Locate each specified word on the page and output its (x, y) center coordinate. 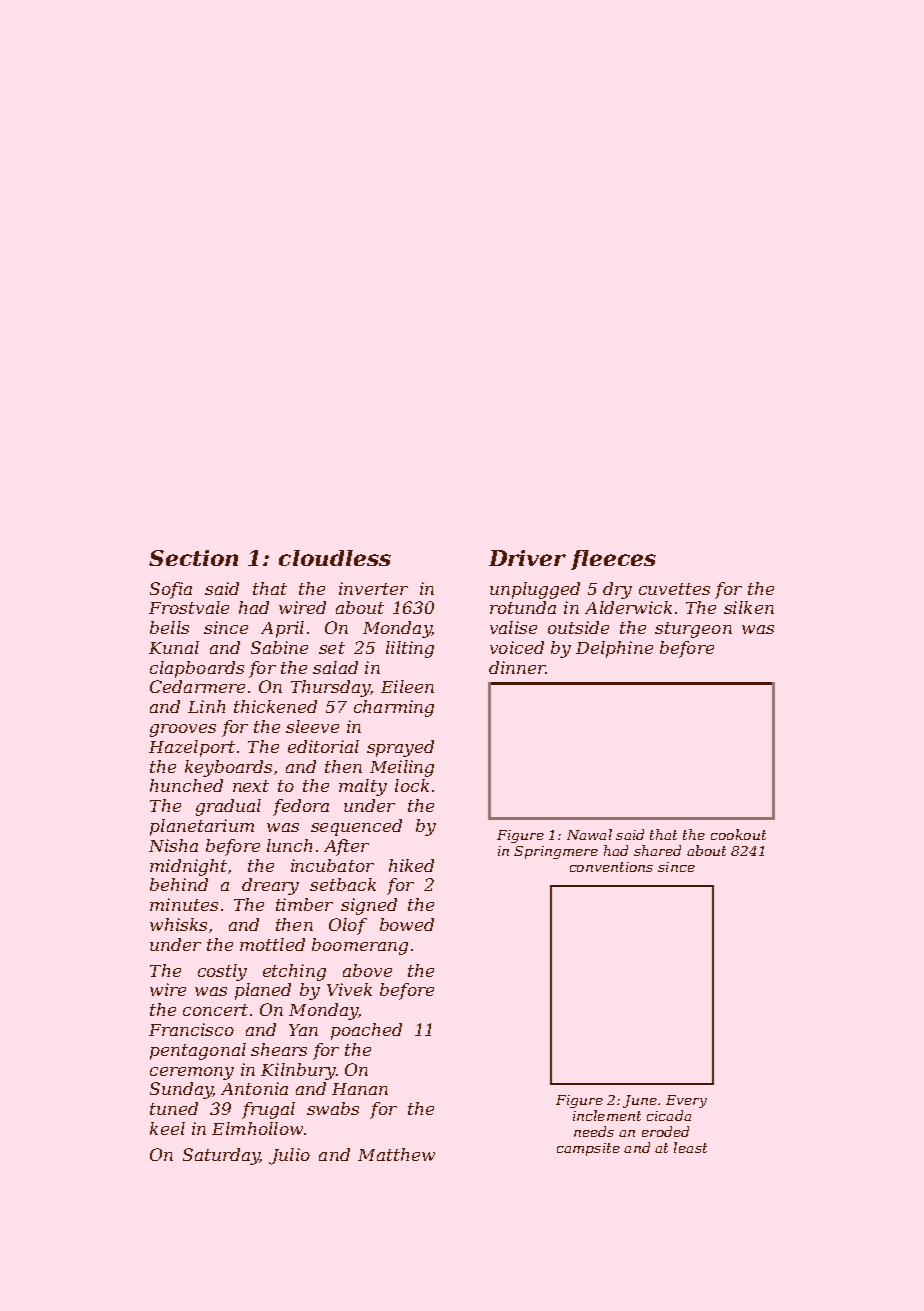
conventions (611, 867)
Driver (527, 558)
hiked (411, 865)
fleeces (613, 560)
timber (304, 904)
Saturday (221, 1156)
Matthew (396, 1154)
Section (193, 558)
